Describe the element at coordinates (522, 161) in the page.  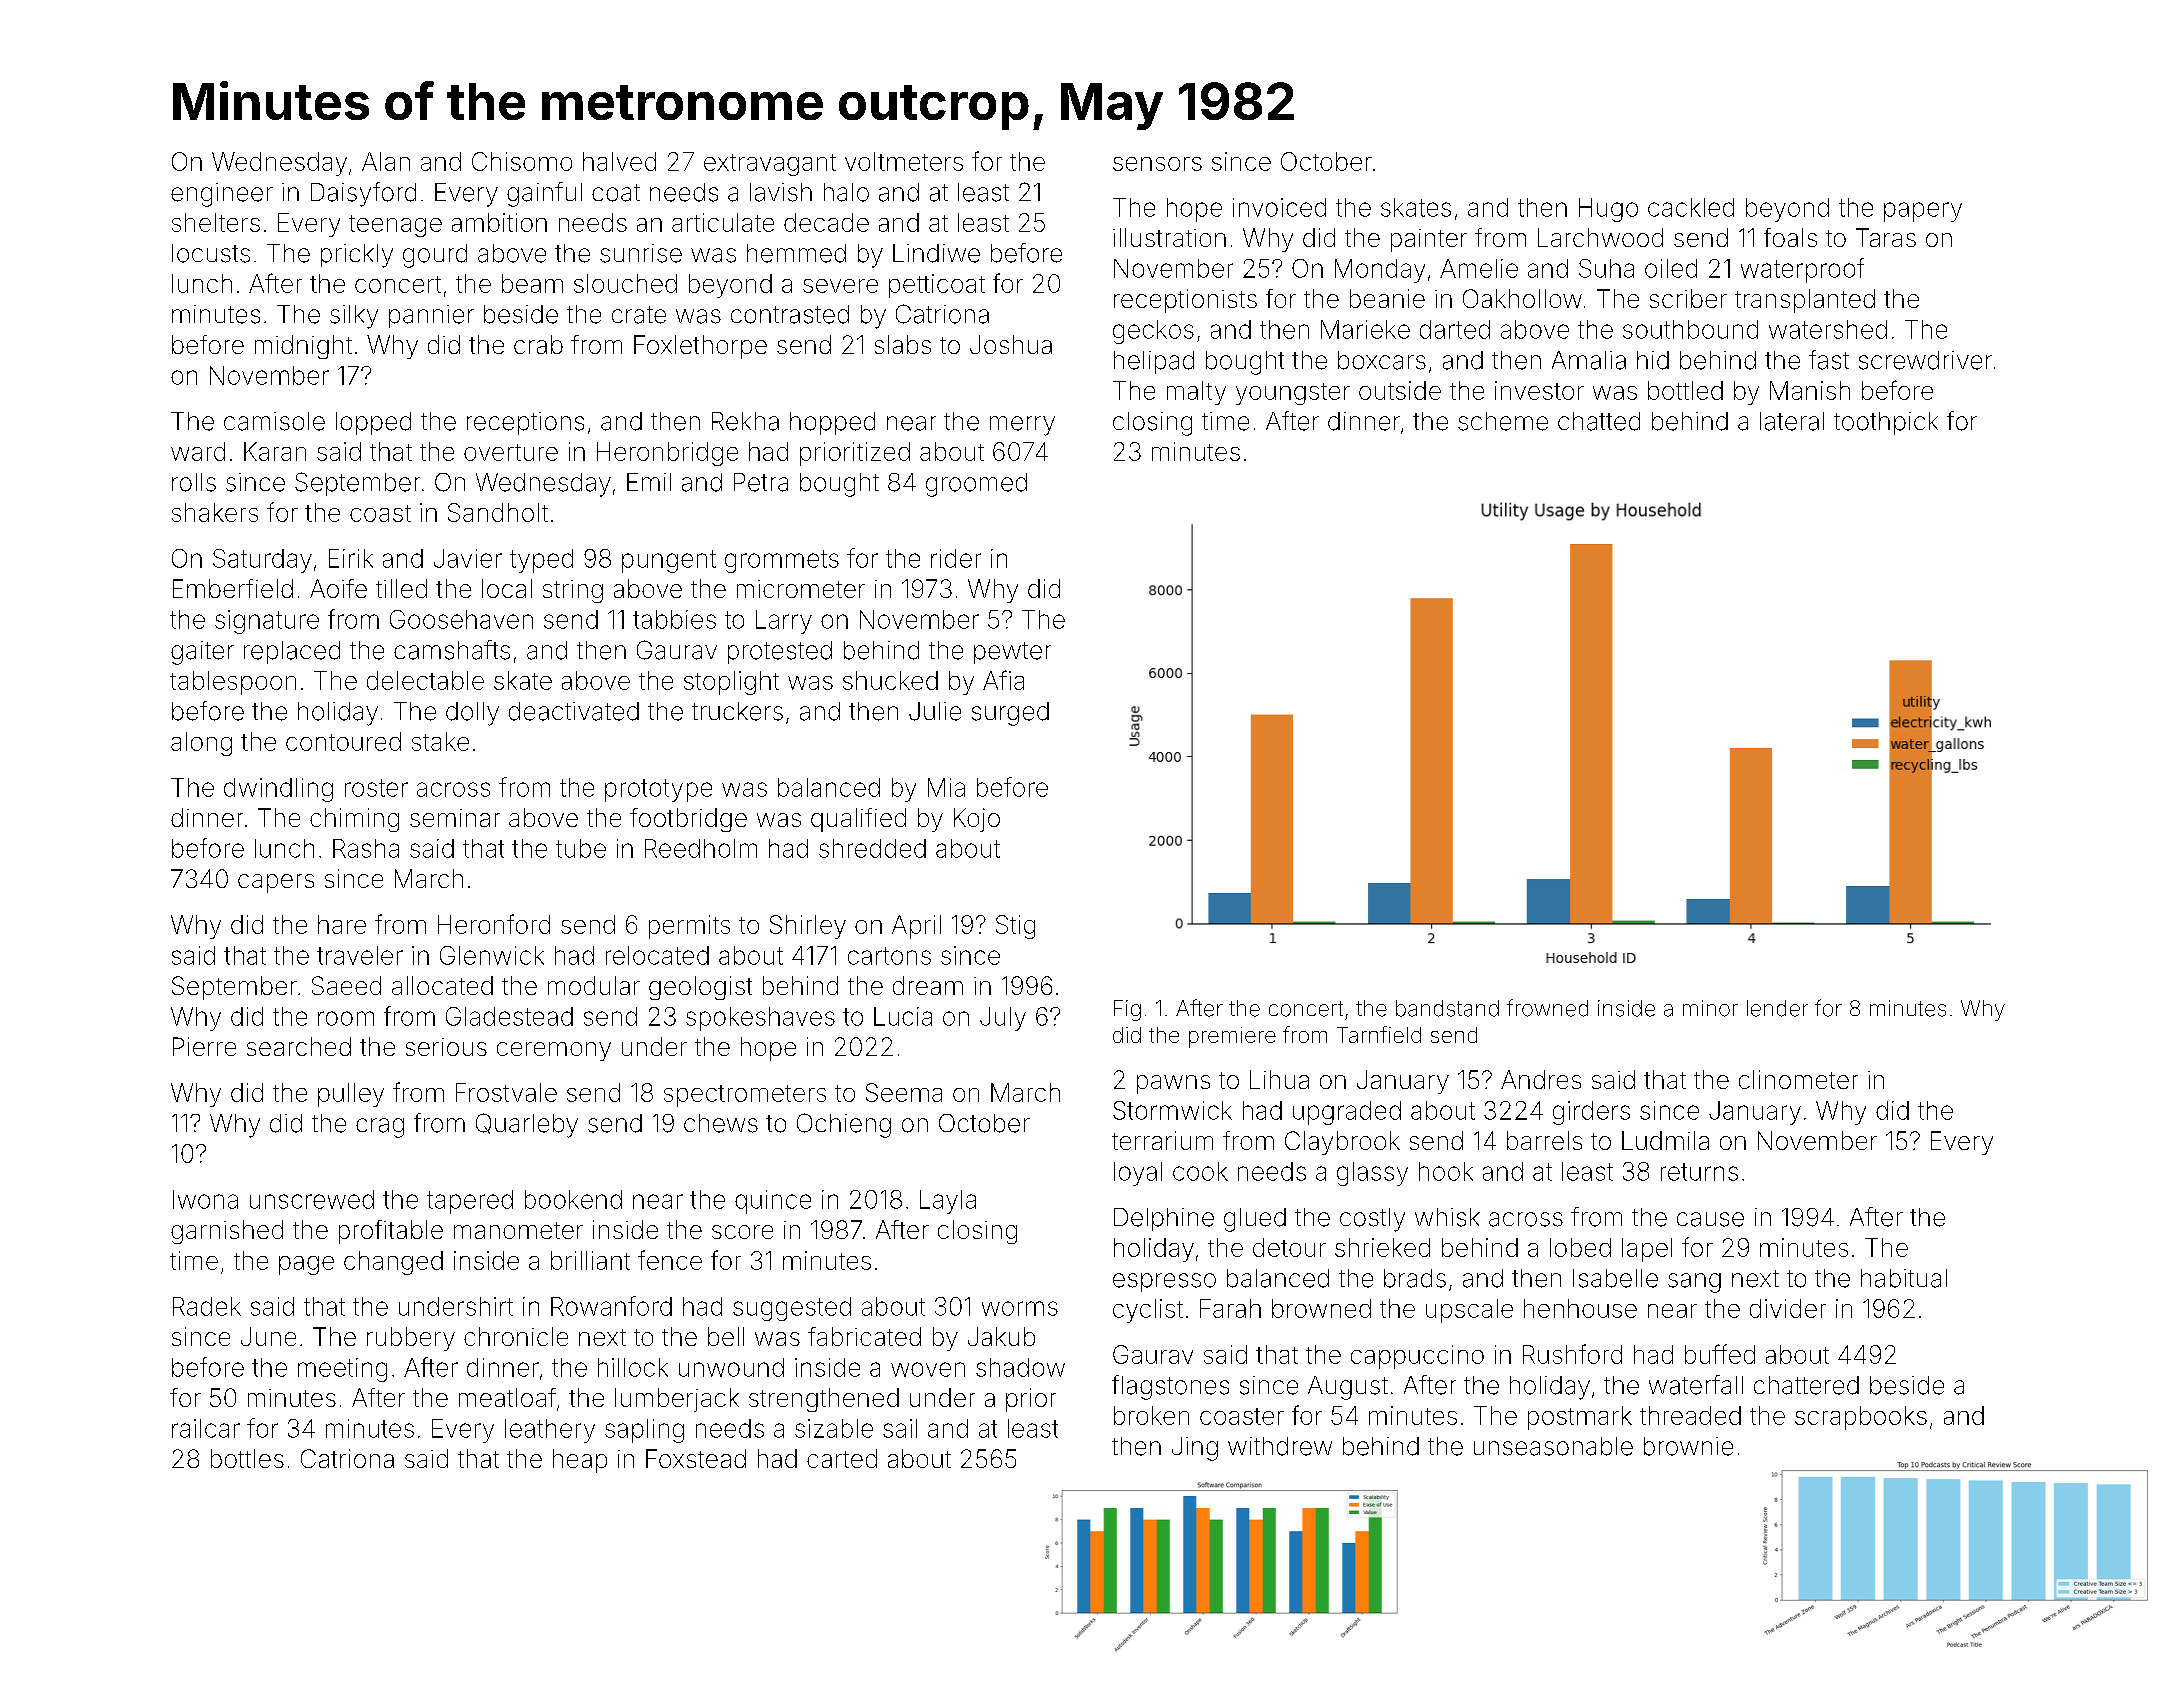
I see `Chisomo` at that location.
